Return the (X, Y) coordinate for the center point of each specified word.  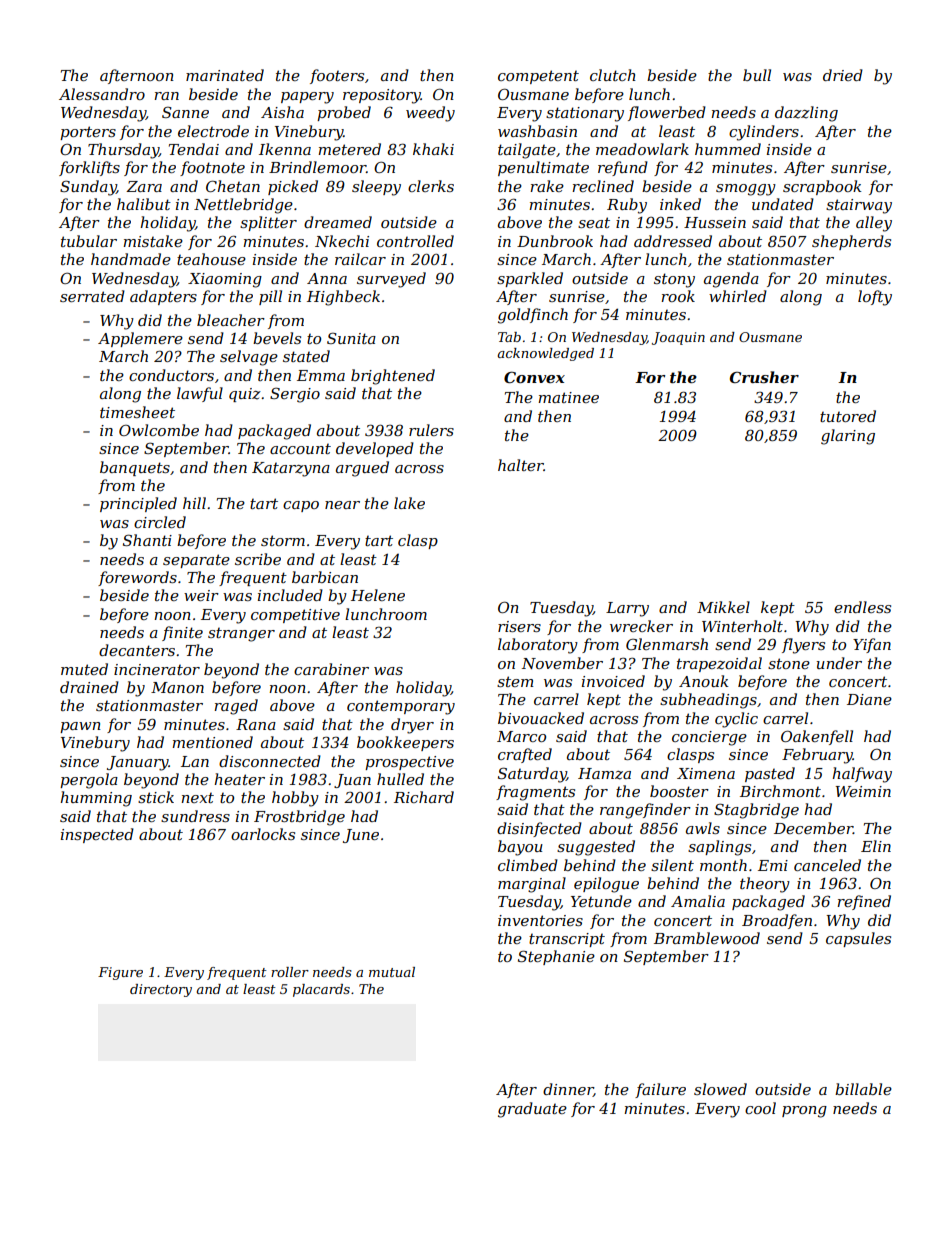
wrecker (641, 626)
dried (843, 75)
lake (409, 503)
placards (321, 990)
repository (382, 96)
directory (161, 990)
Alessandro (102, 94)
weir (201, 595)
